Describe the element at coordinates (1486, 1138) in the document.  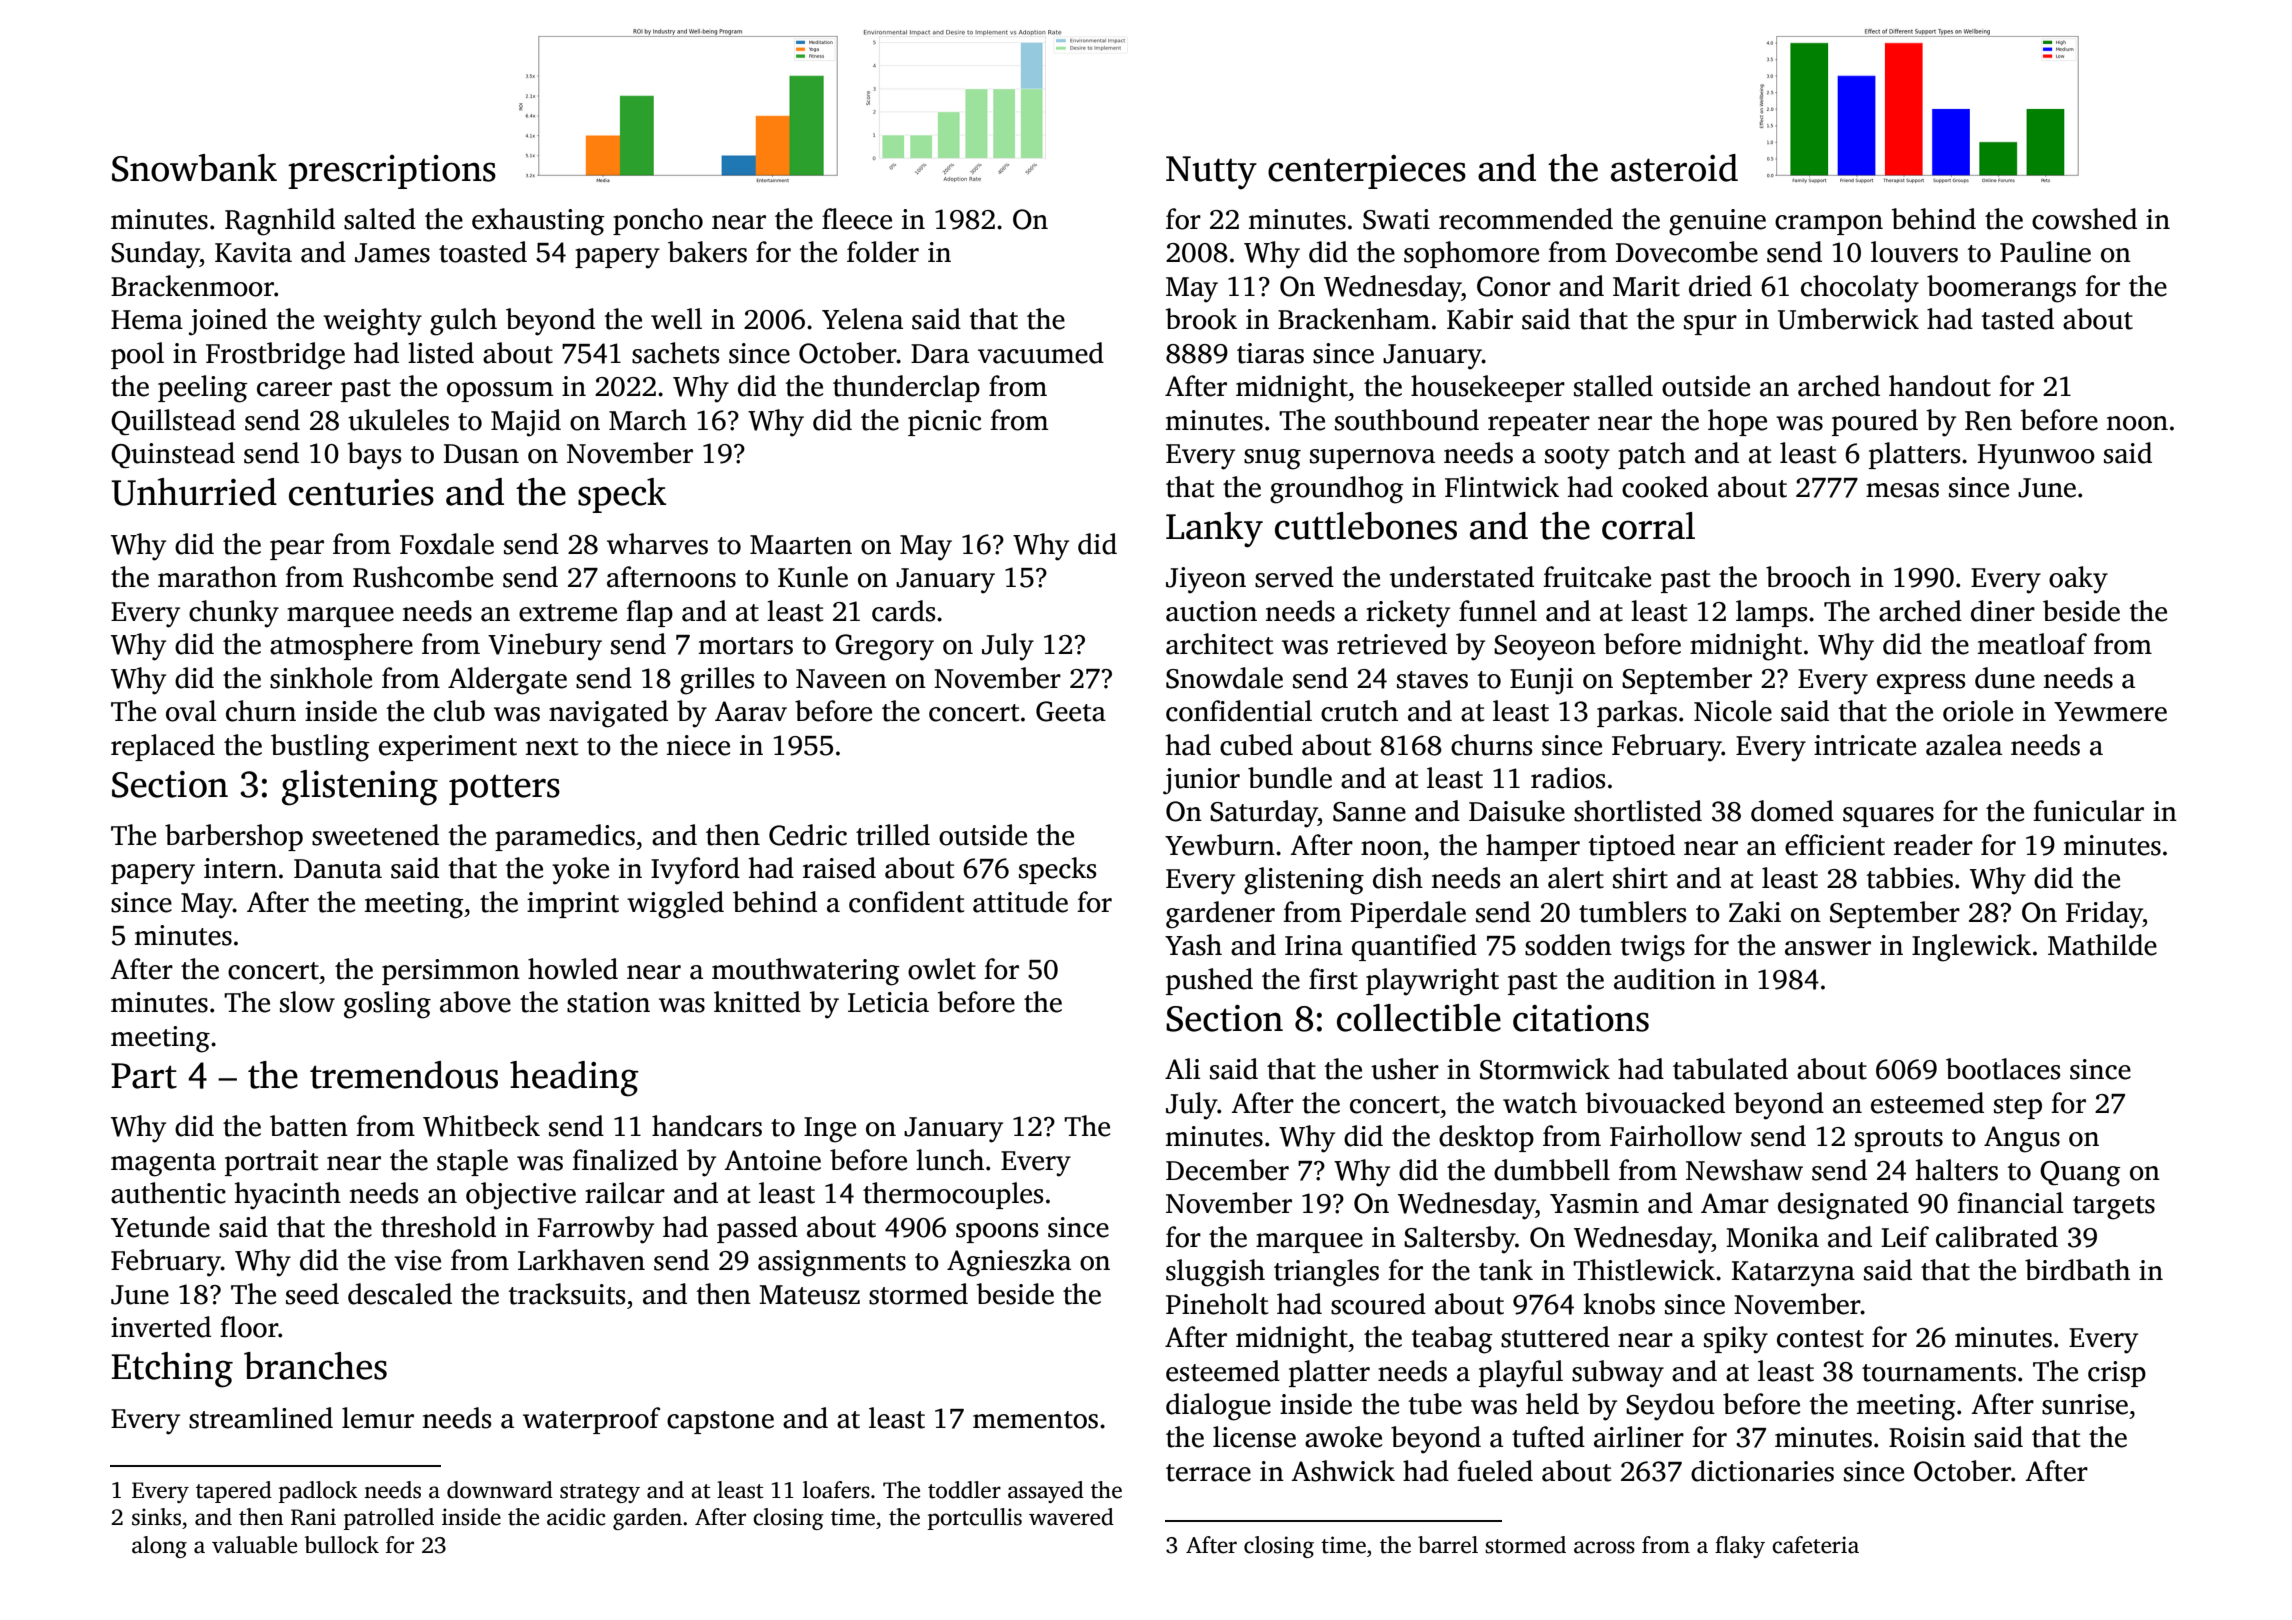
I see `desktop` at that location.
